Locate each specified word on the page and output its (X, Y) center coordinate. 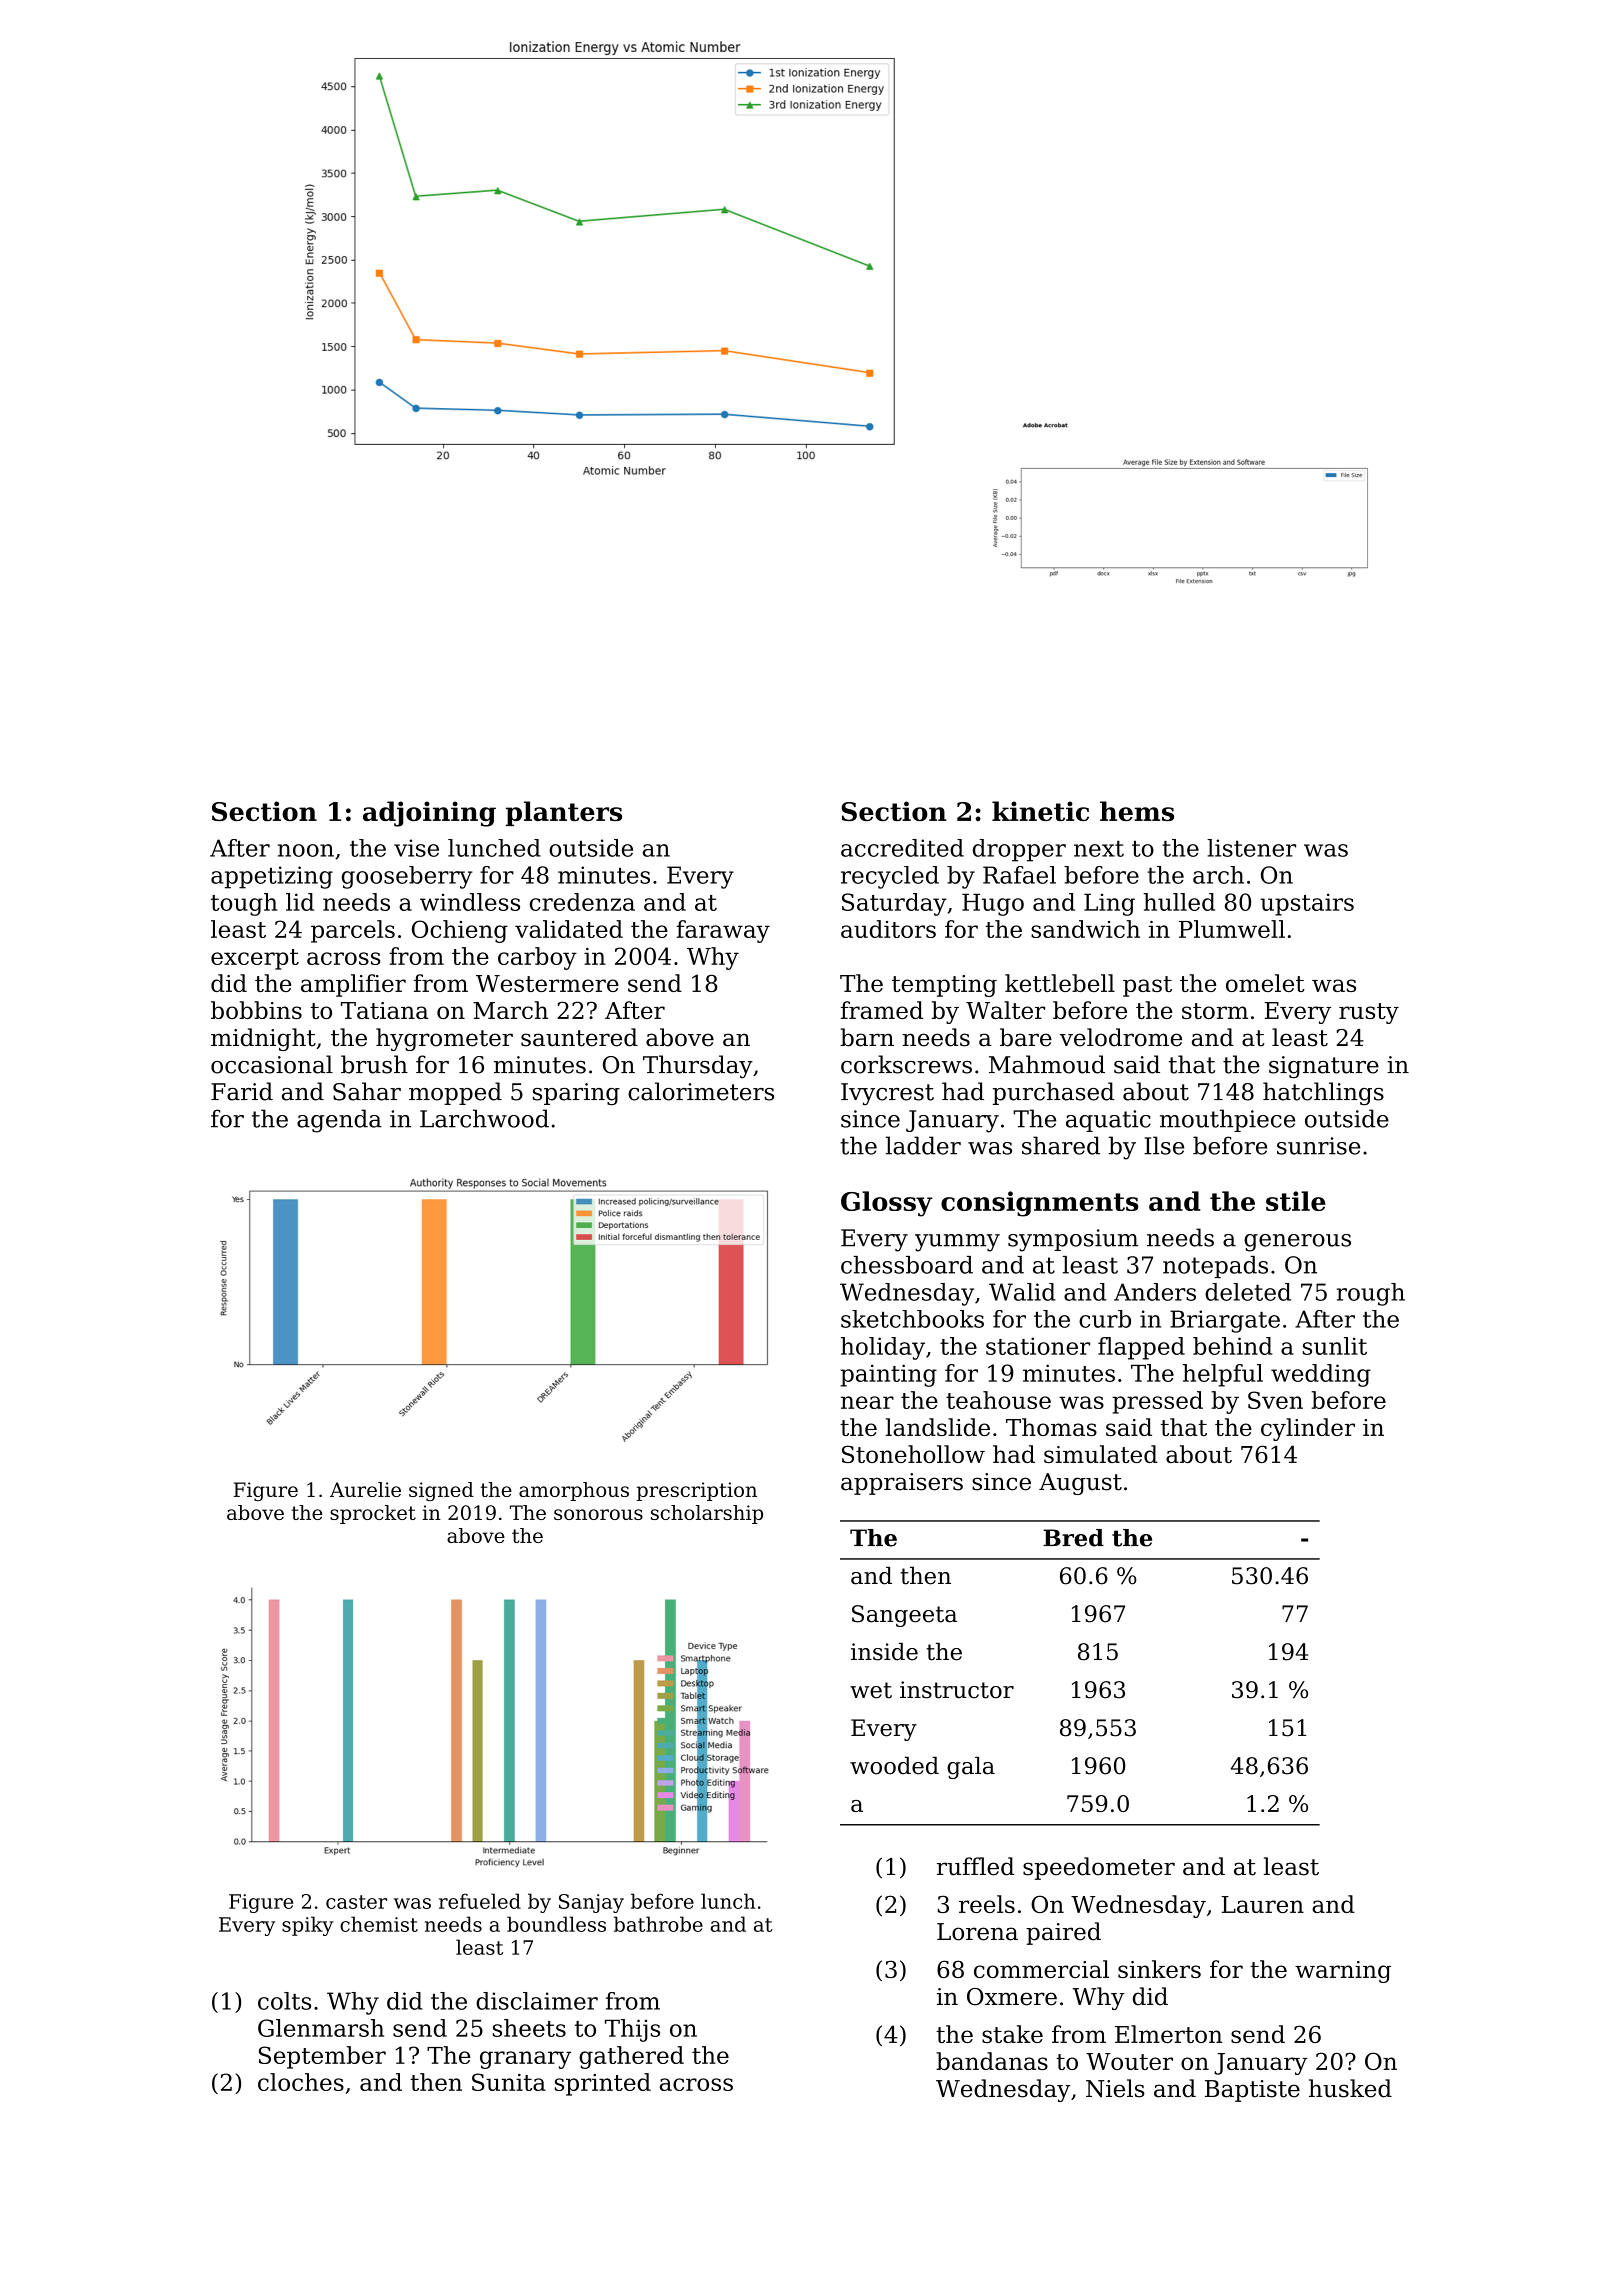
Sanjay (591, 1903)
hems (1137, 811)
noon (306, 850)
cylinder (1308, 1429)
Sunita (509, 2082)
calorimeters (701, 1091)
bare (1026, 1037)
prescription (696, 1491)
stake (1012, 2034)
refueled (480, 1901)
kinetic (1040, 811)
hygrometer (444, 1039)
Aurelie (365, 1489)
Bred (1073, 1538)
